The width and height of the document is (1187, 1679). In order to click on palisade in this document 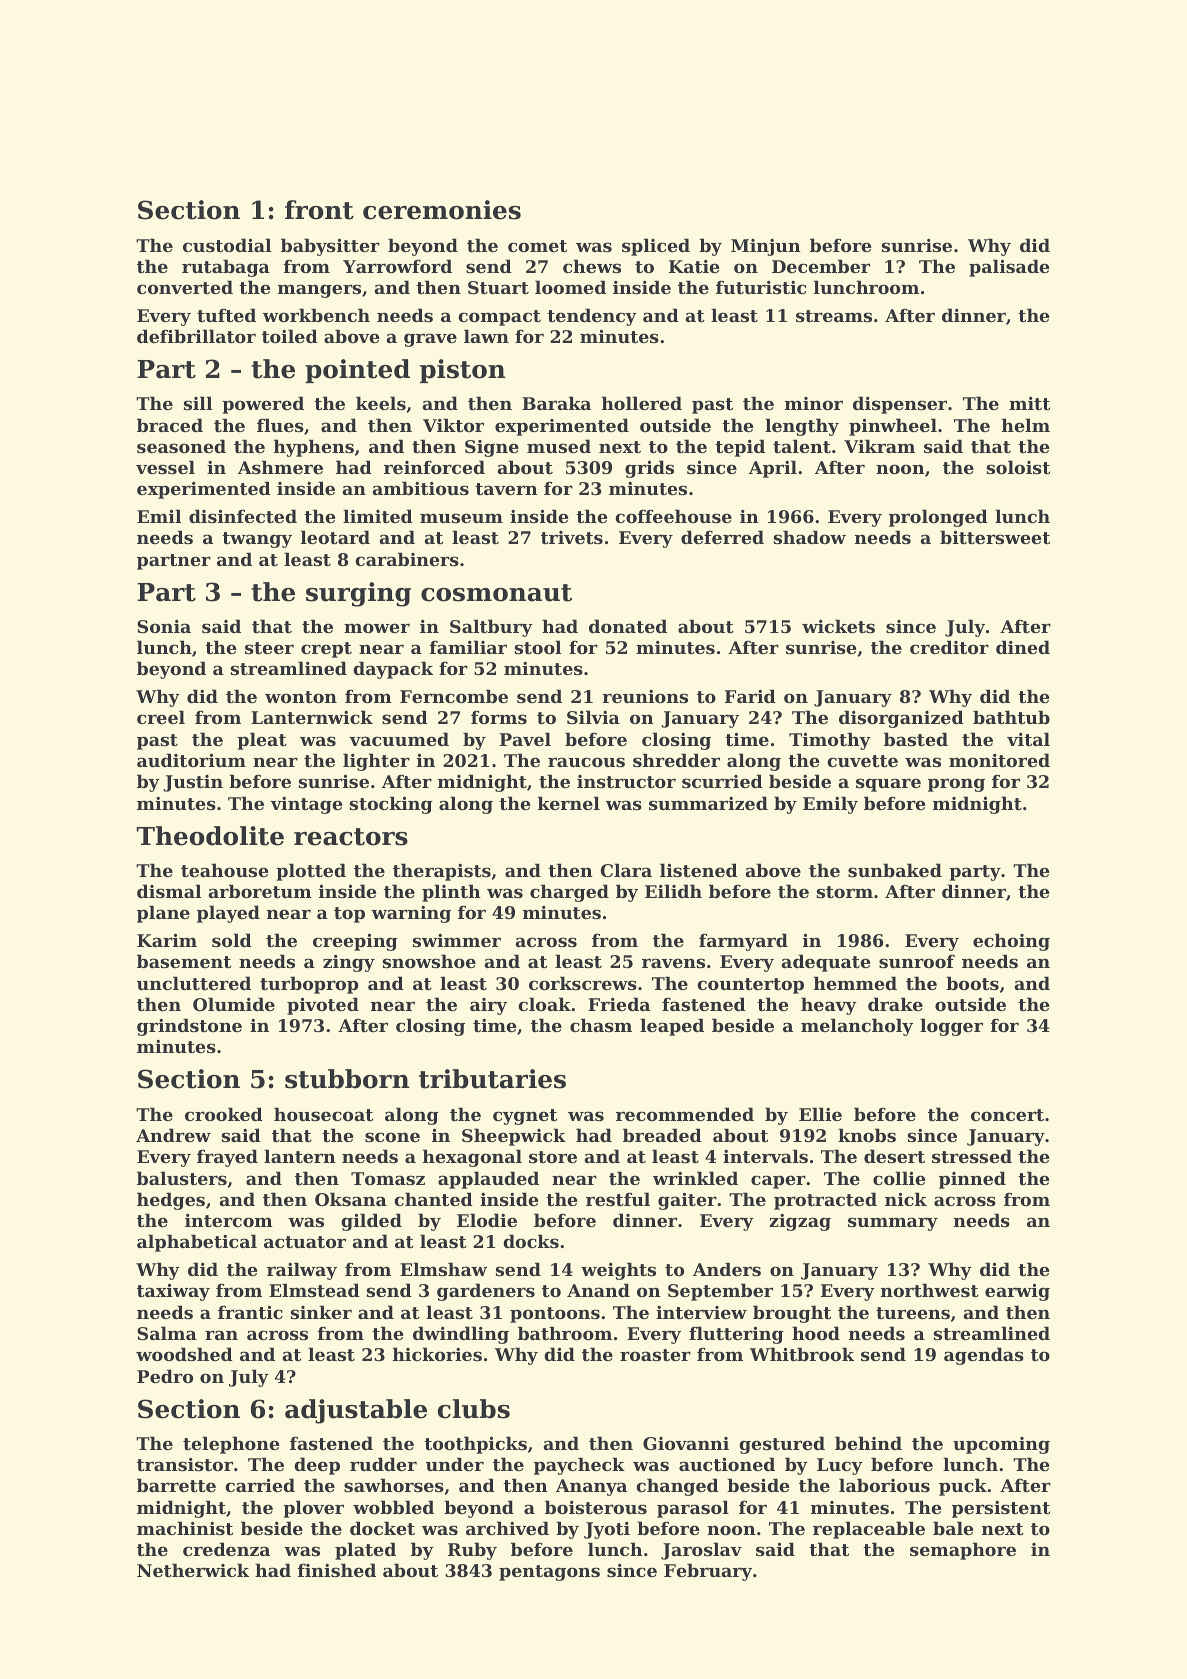, I will do `click(1009, 268)`.
